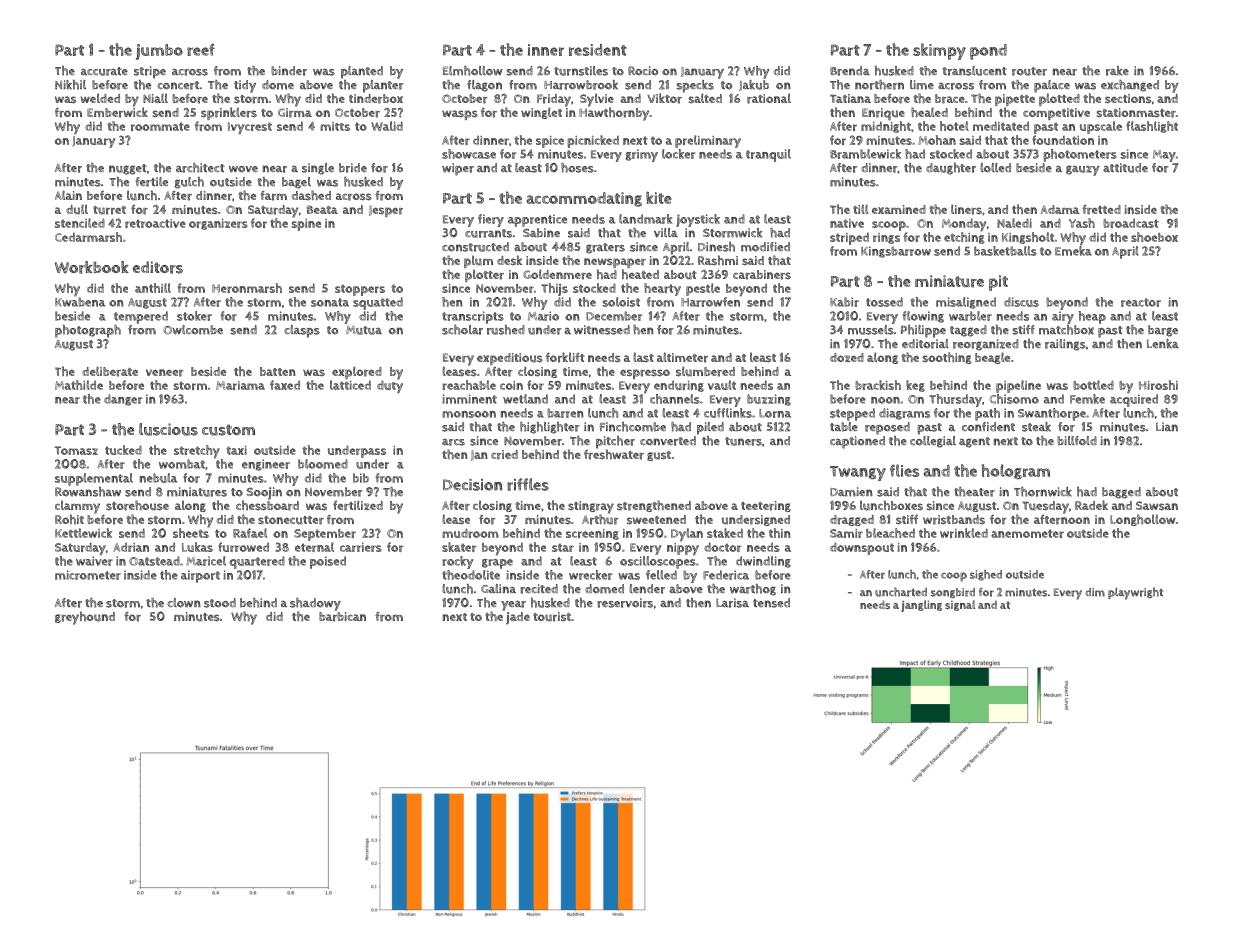 The width and height of the screenshot is (1233, 952). What do you see at coordinates (273, 195) in the screenshot?
I see `farm` at bounding box center [273, 195].
